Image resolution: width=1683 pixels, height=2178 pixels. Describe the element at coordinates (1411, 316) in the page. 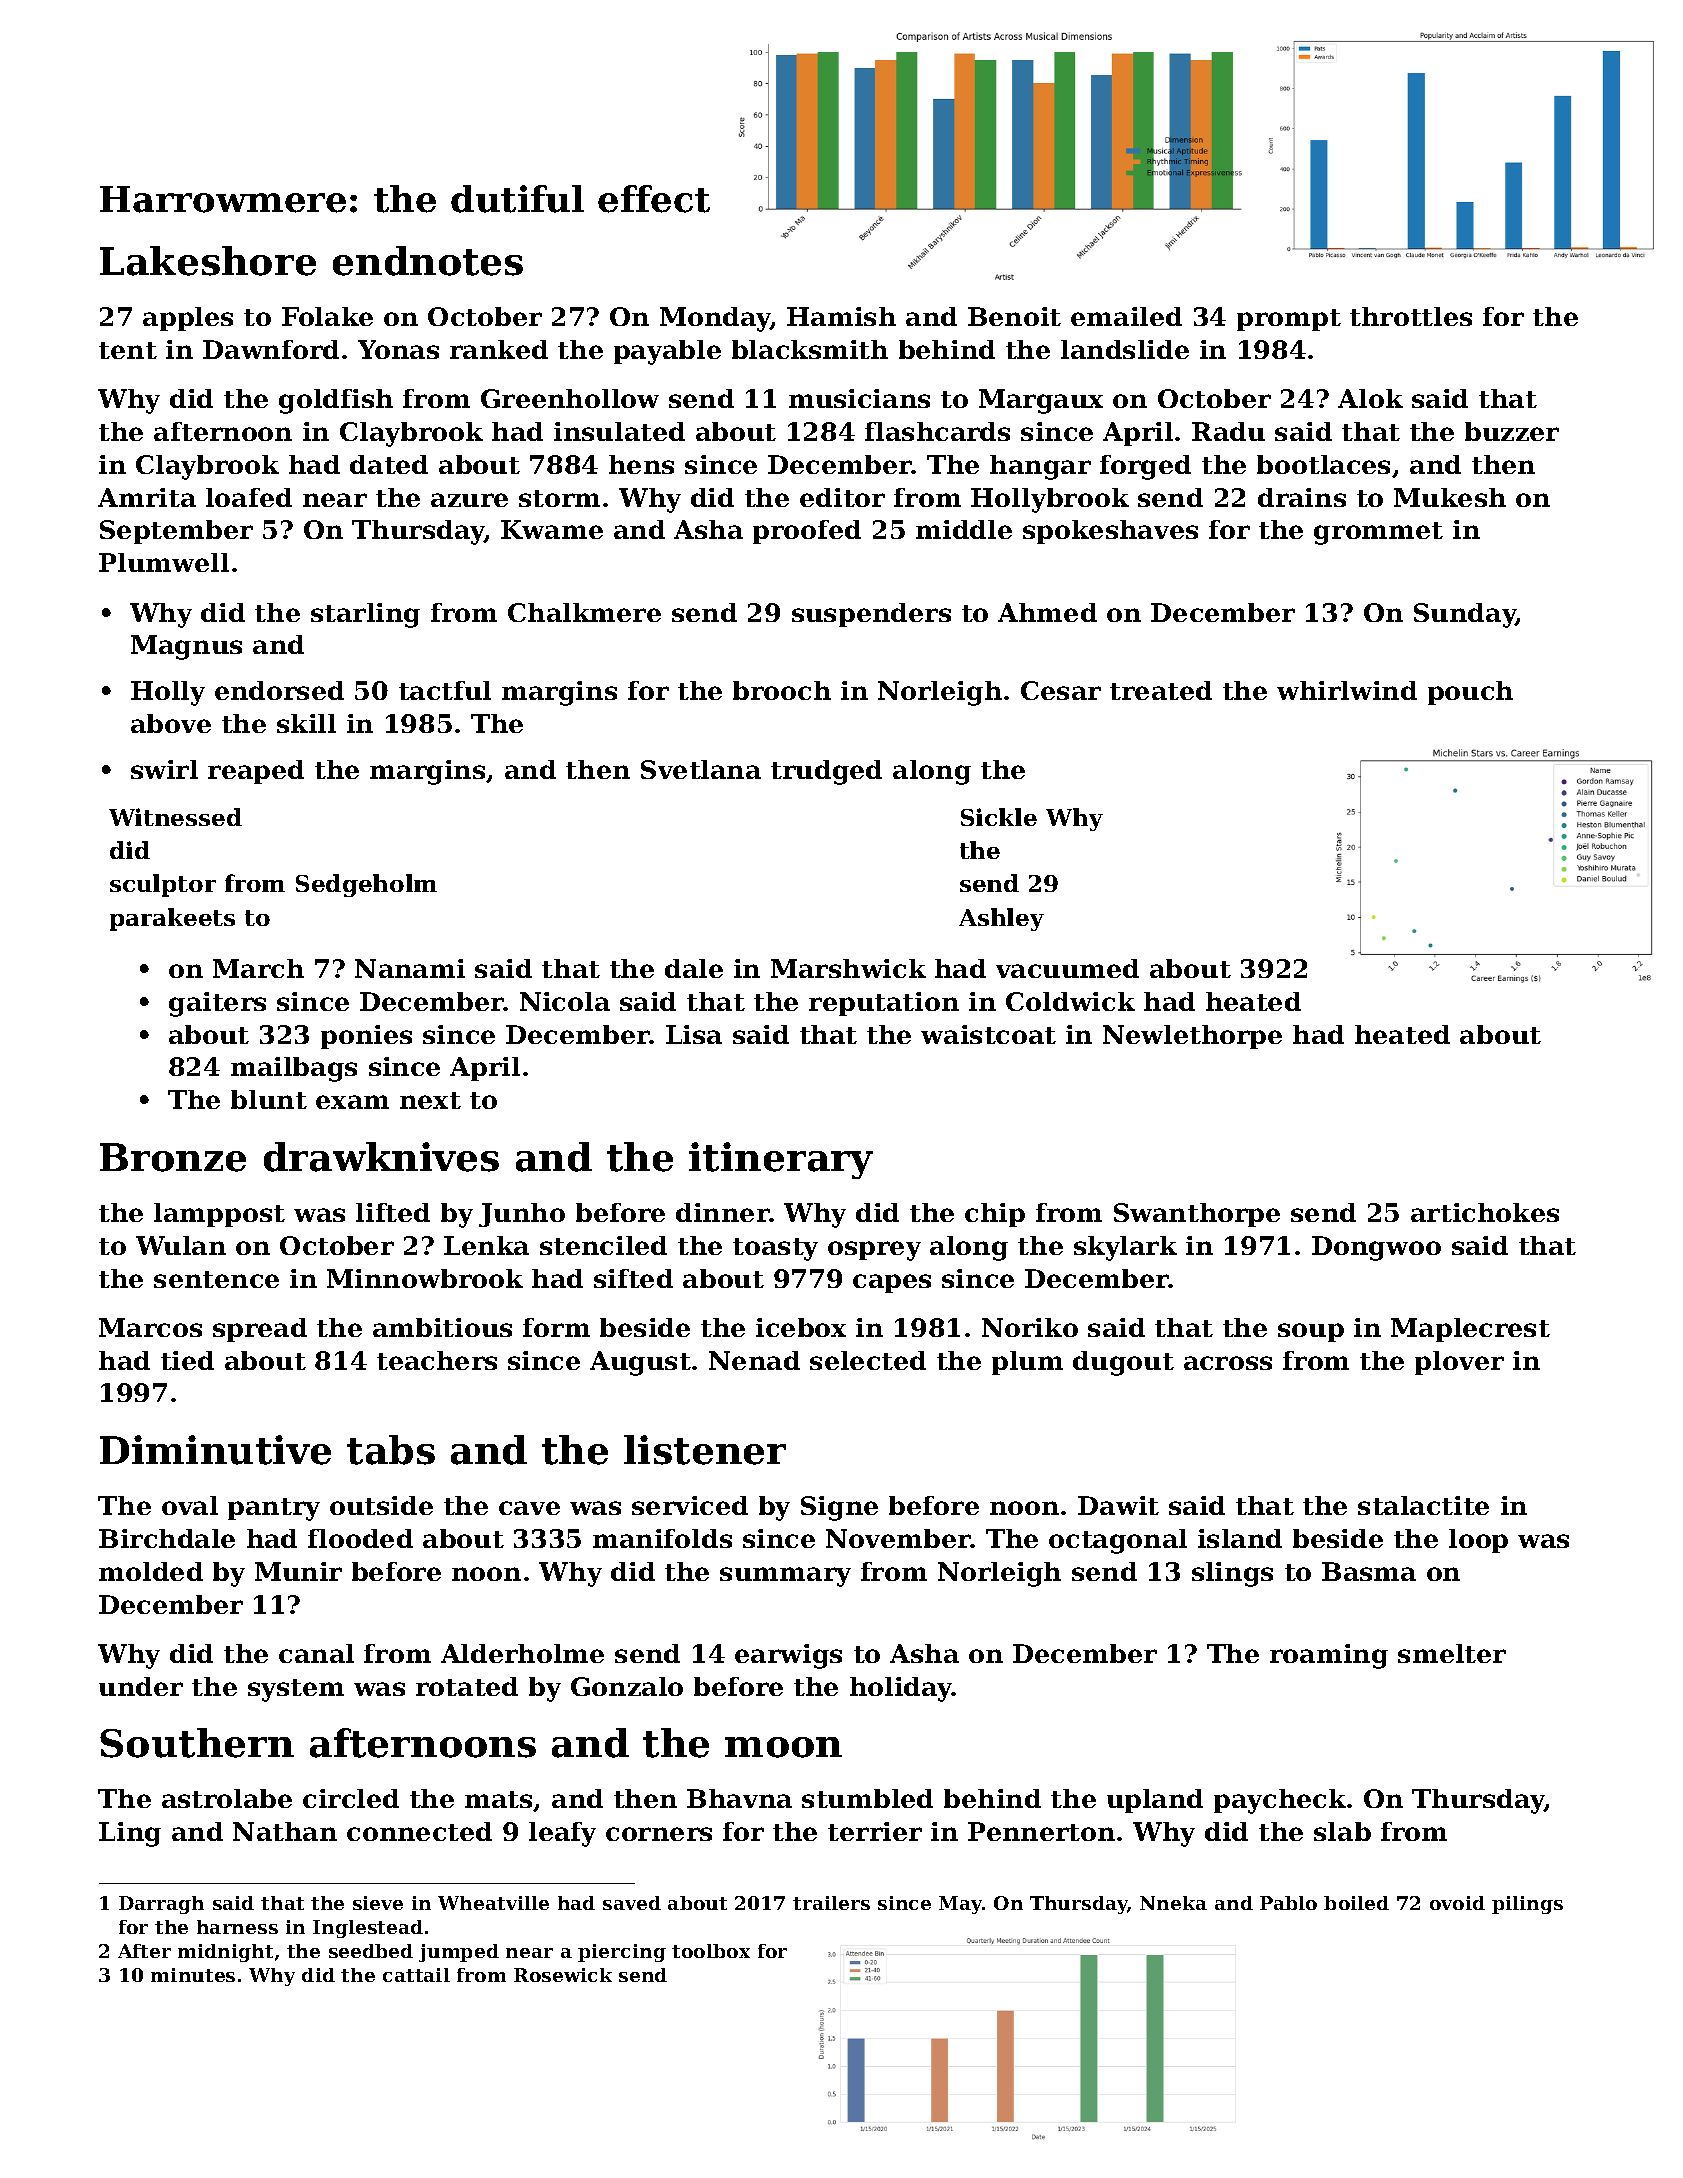

I see `throttles` at that location.
